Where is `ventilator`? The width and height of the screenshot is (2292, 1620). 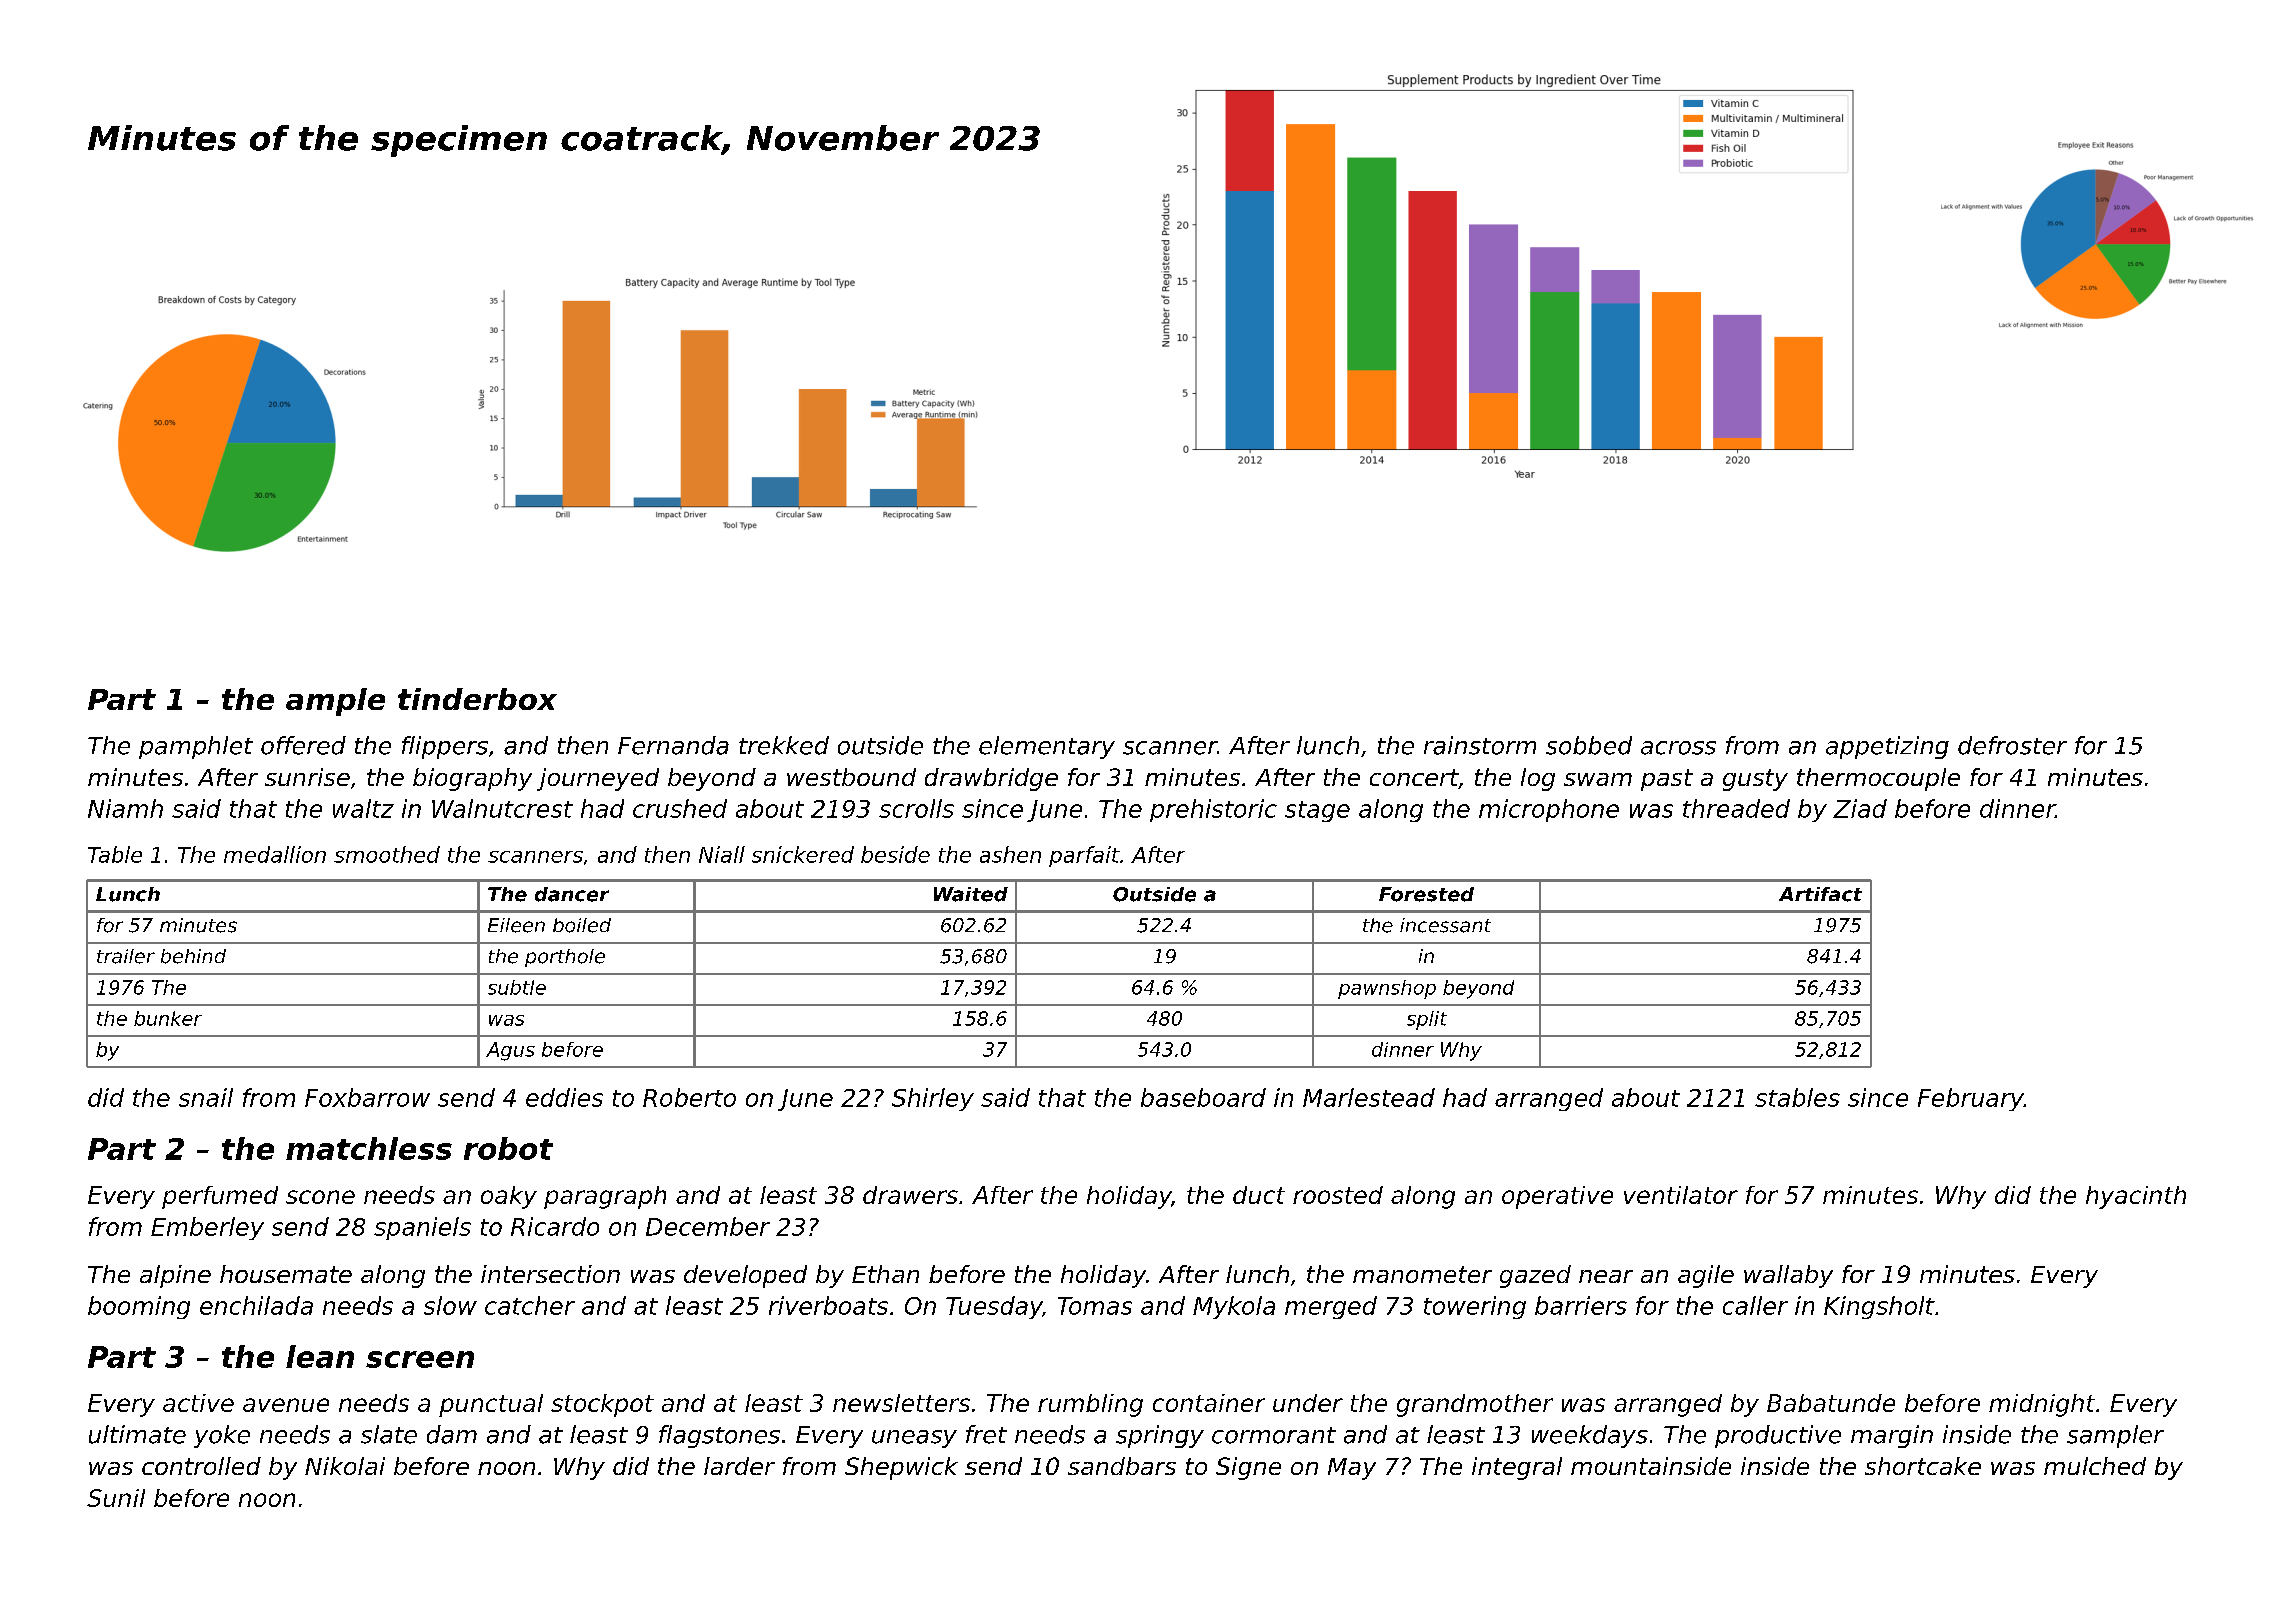 ventilator is located at coordinates (1681, 1195).
